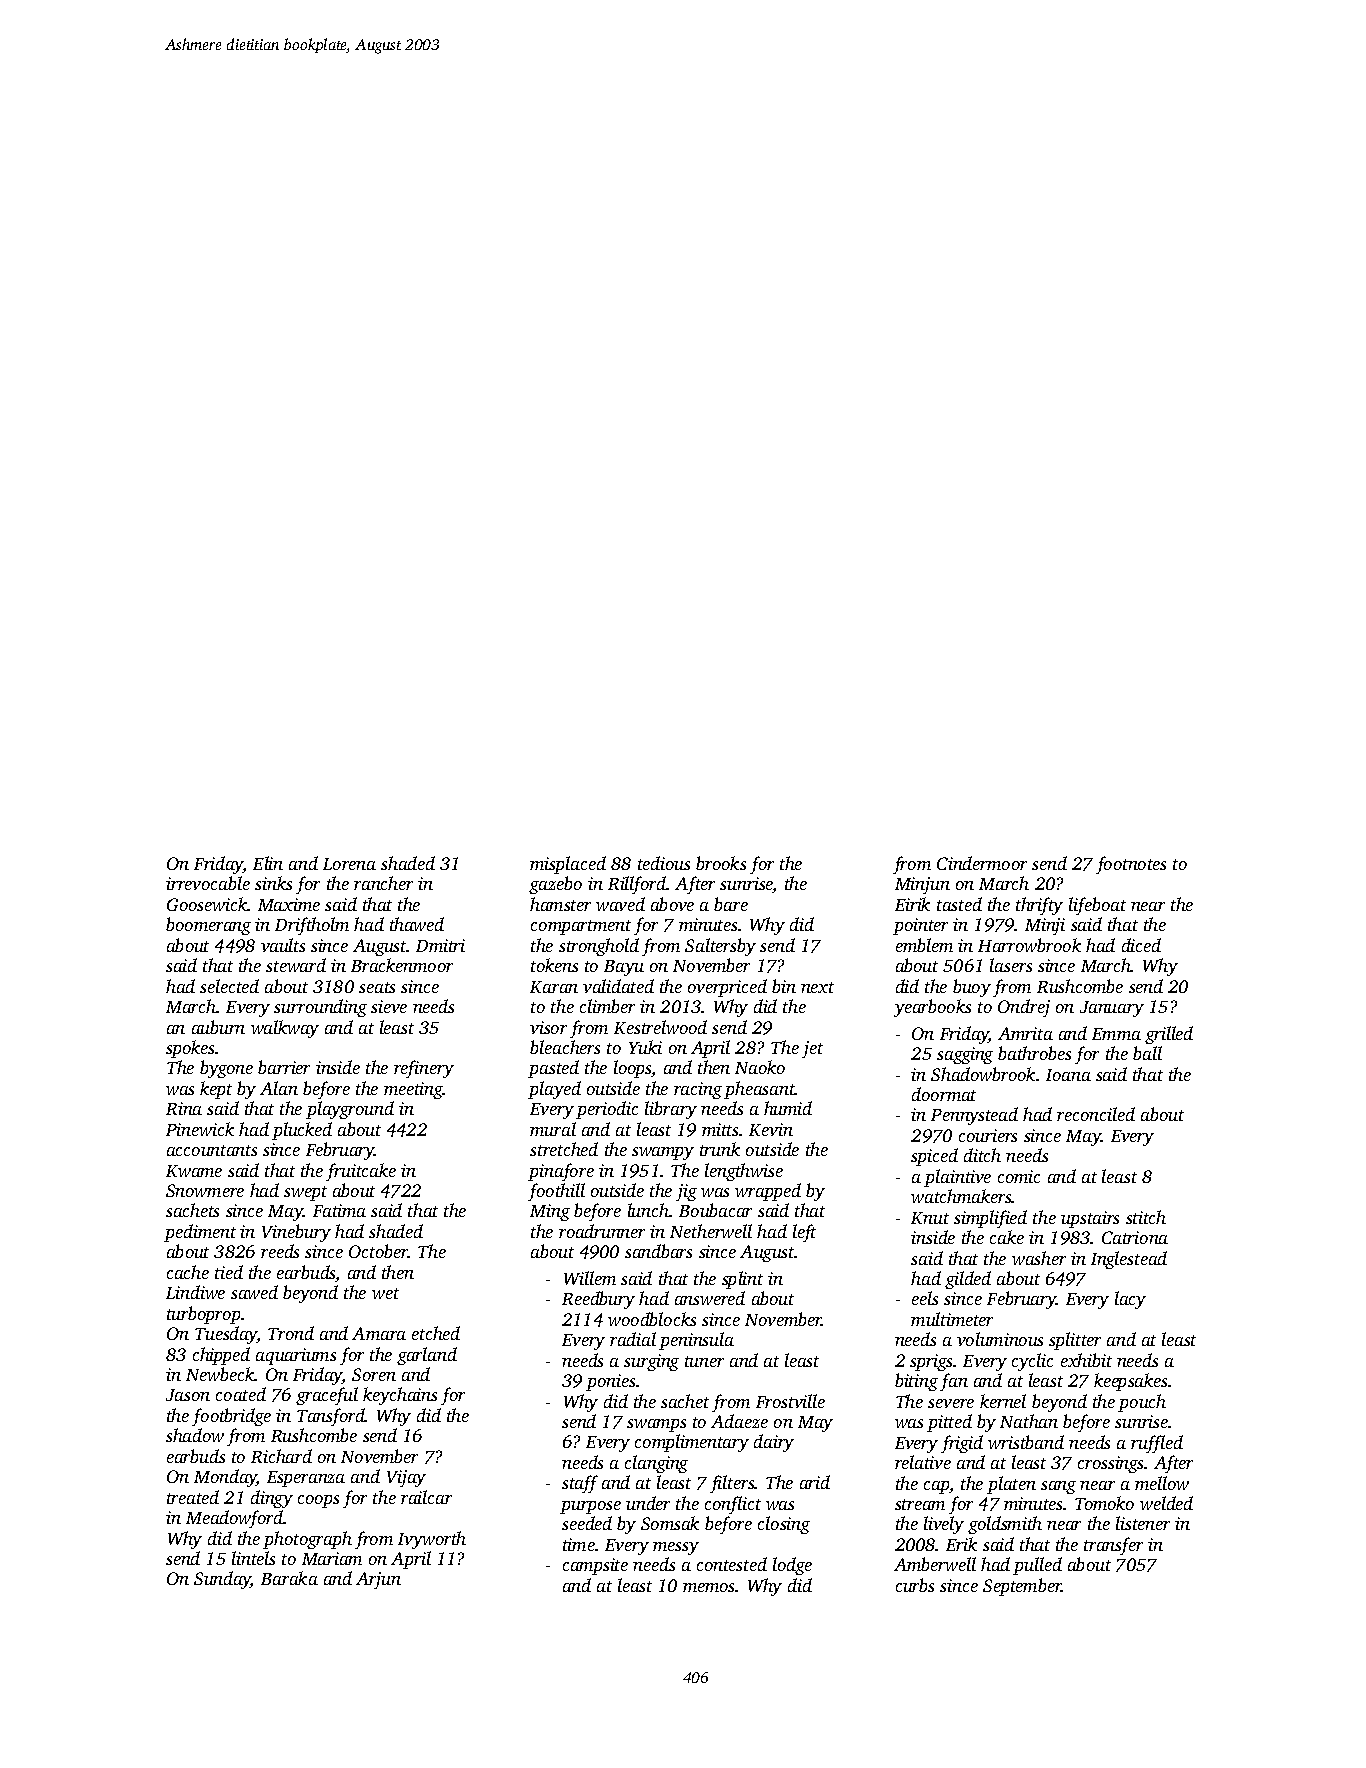 The image size is (1366, 1768). What do you see at coordinates (731, 904) in the image?
I see `bare` at bounding box center [731, 904].
